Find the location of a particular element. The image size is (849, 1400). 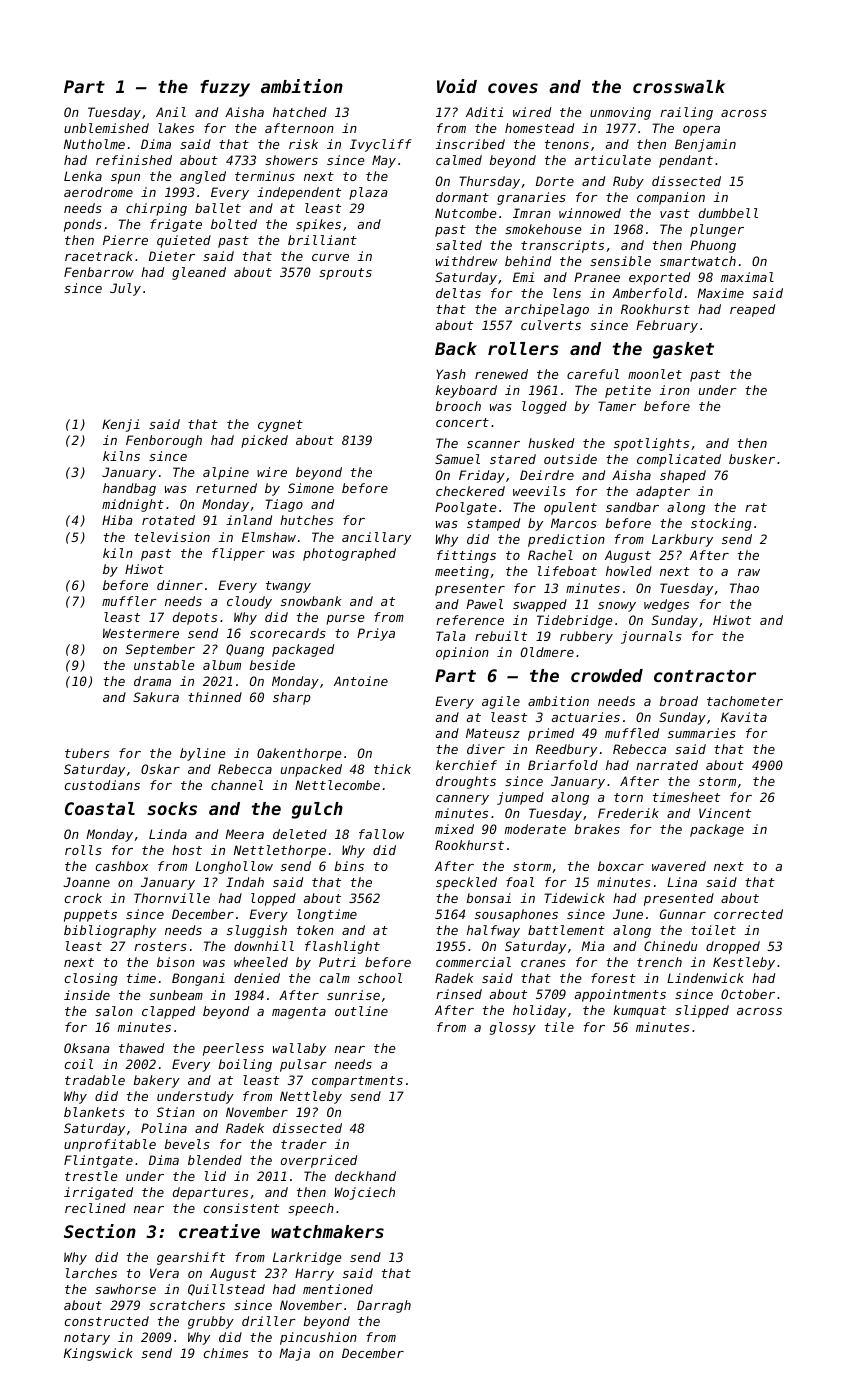

deckhand is located at coordinates (365, 1176).
